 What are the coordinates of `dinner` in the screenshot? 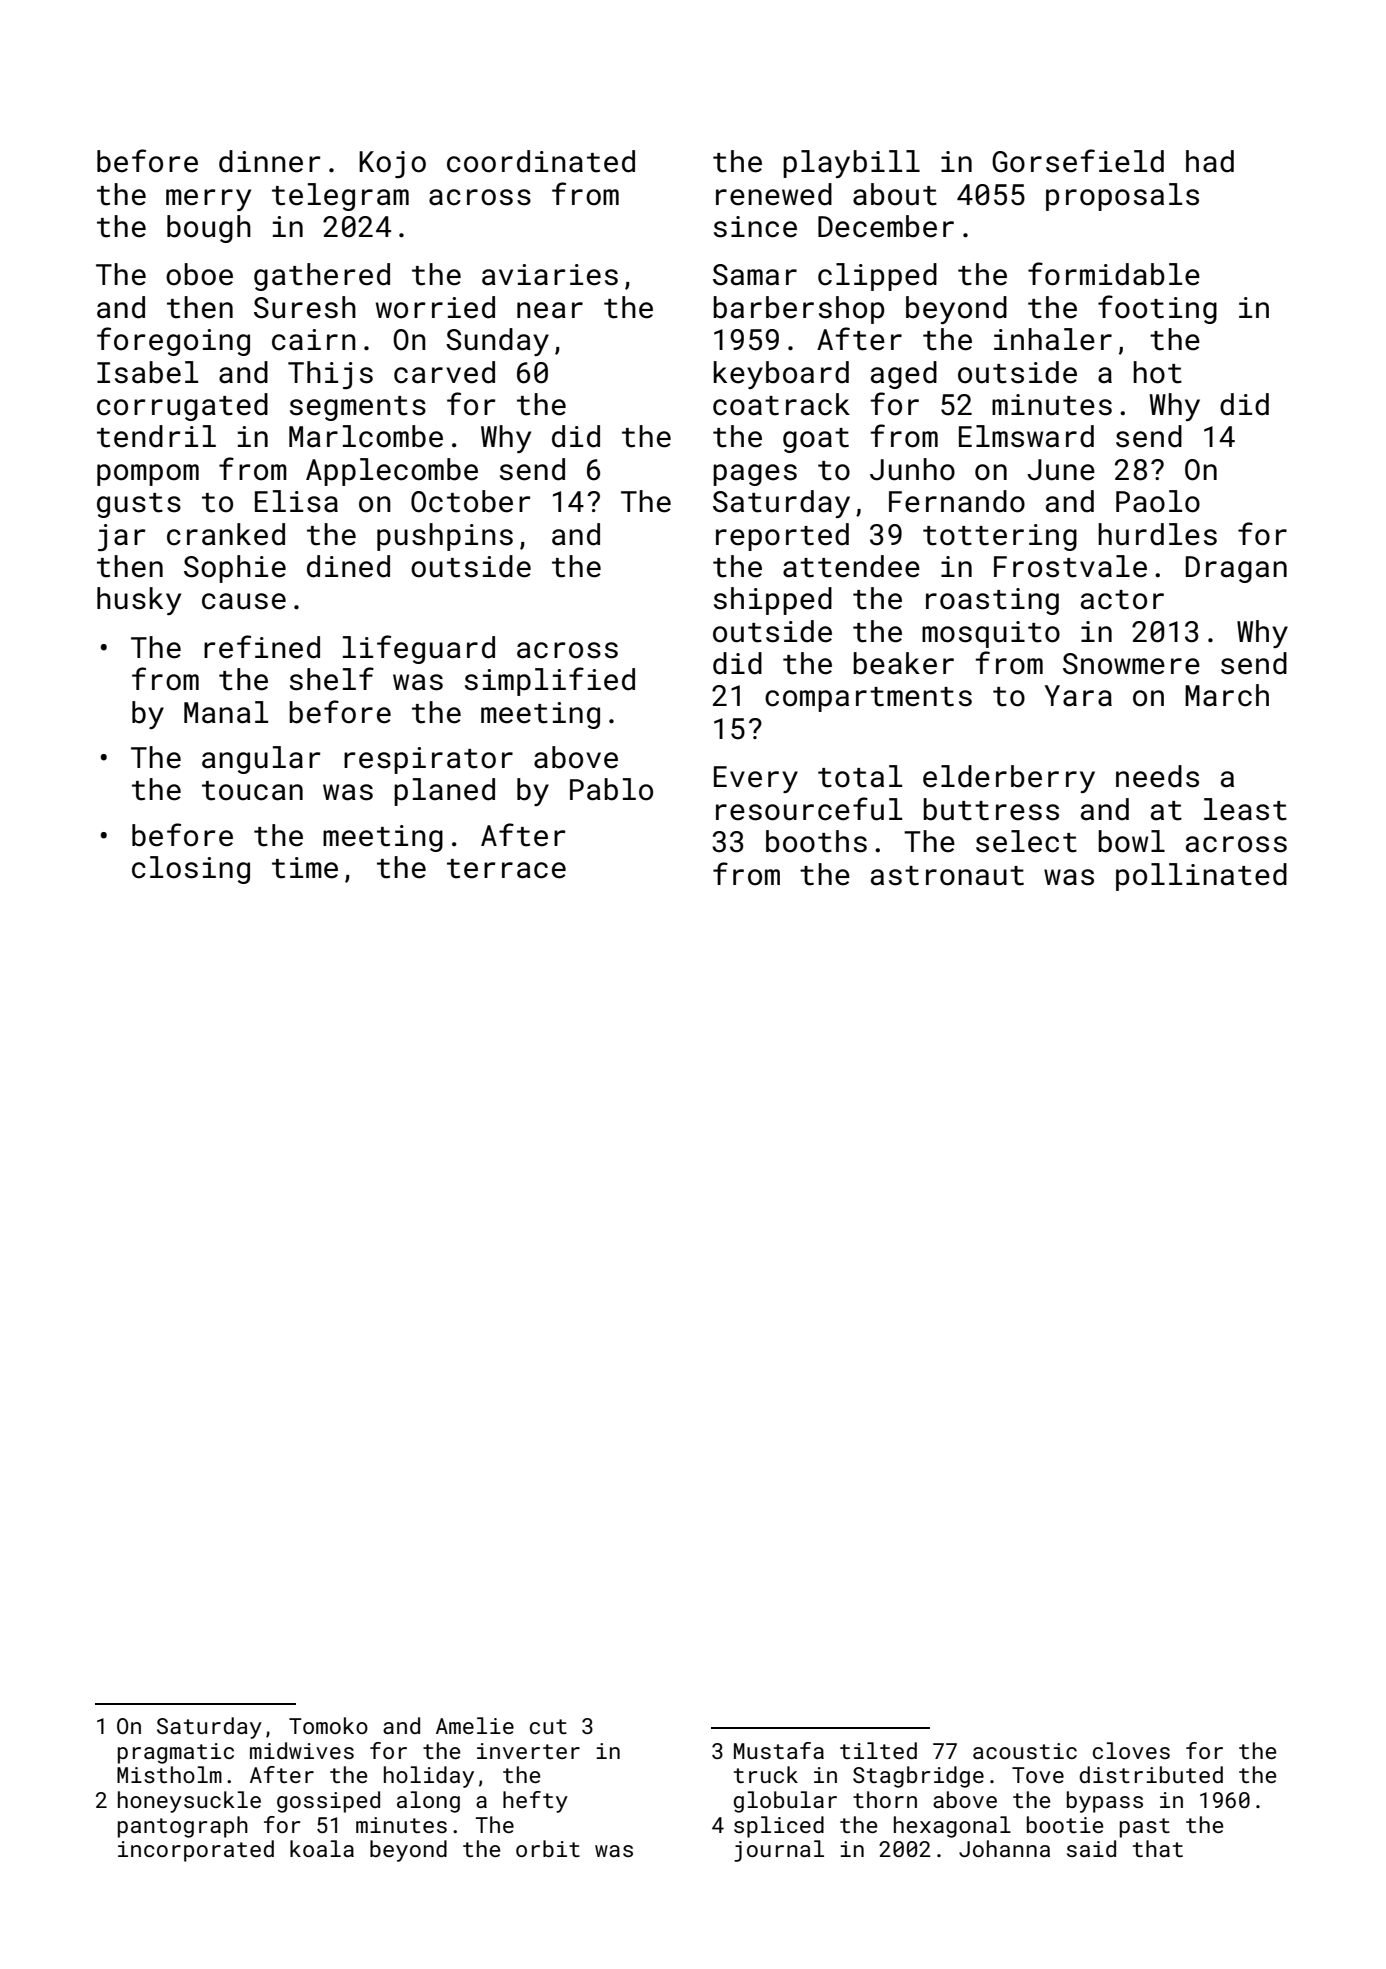 It's located at (270, 161).
